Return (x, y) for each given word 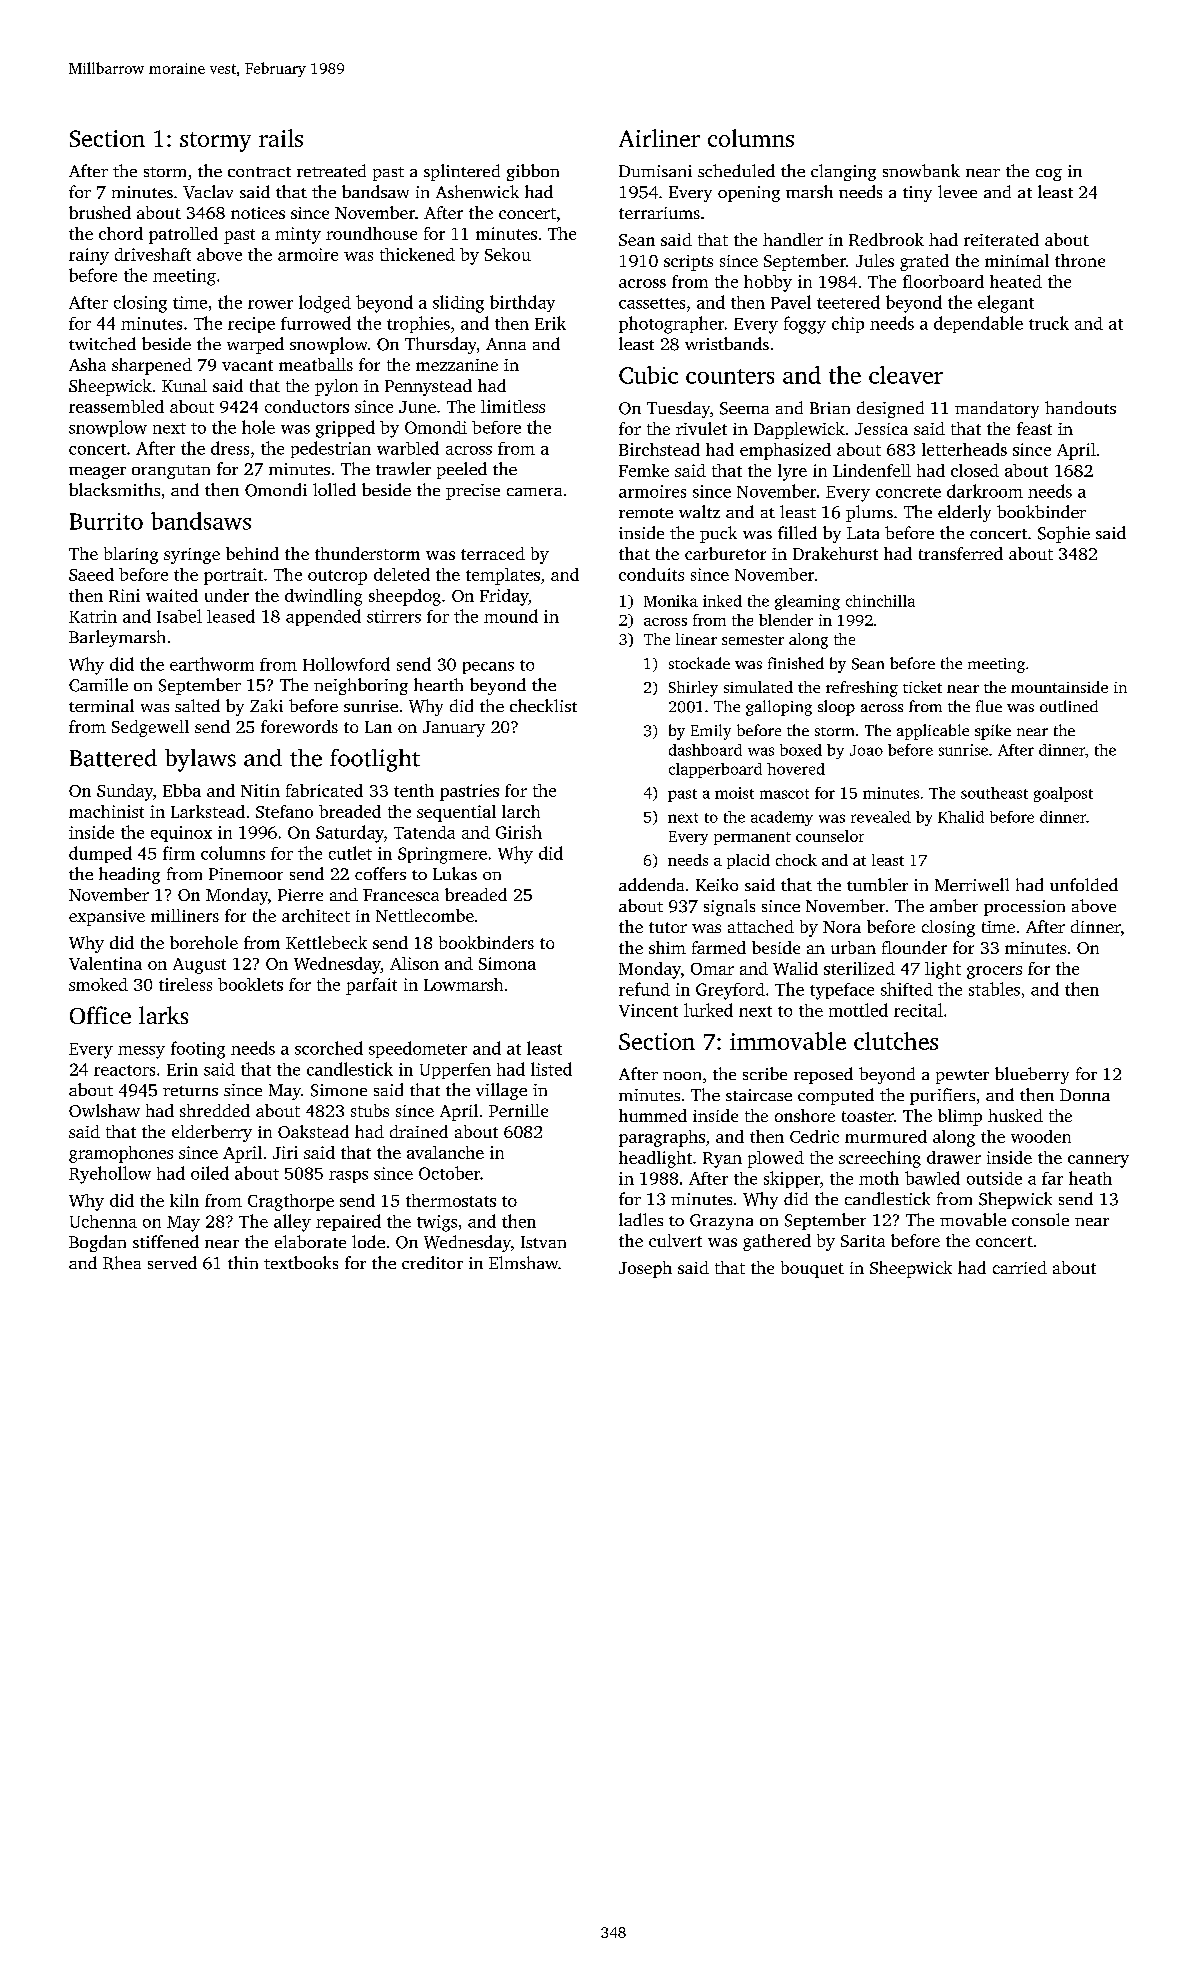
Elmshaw (523, 1262)
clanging (843, 172)
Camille (98, 685)
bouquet (812, 1269)
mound (511, 616)
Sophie (1064, 534)
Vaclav (208, 192)
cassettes (652, 303)
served (172, 1262)
